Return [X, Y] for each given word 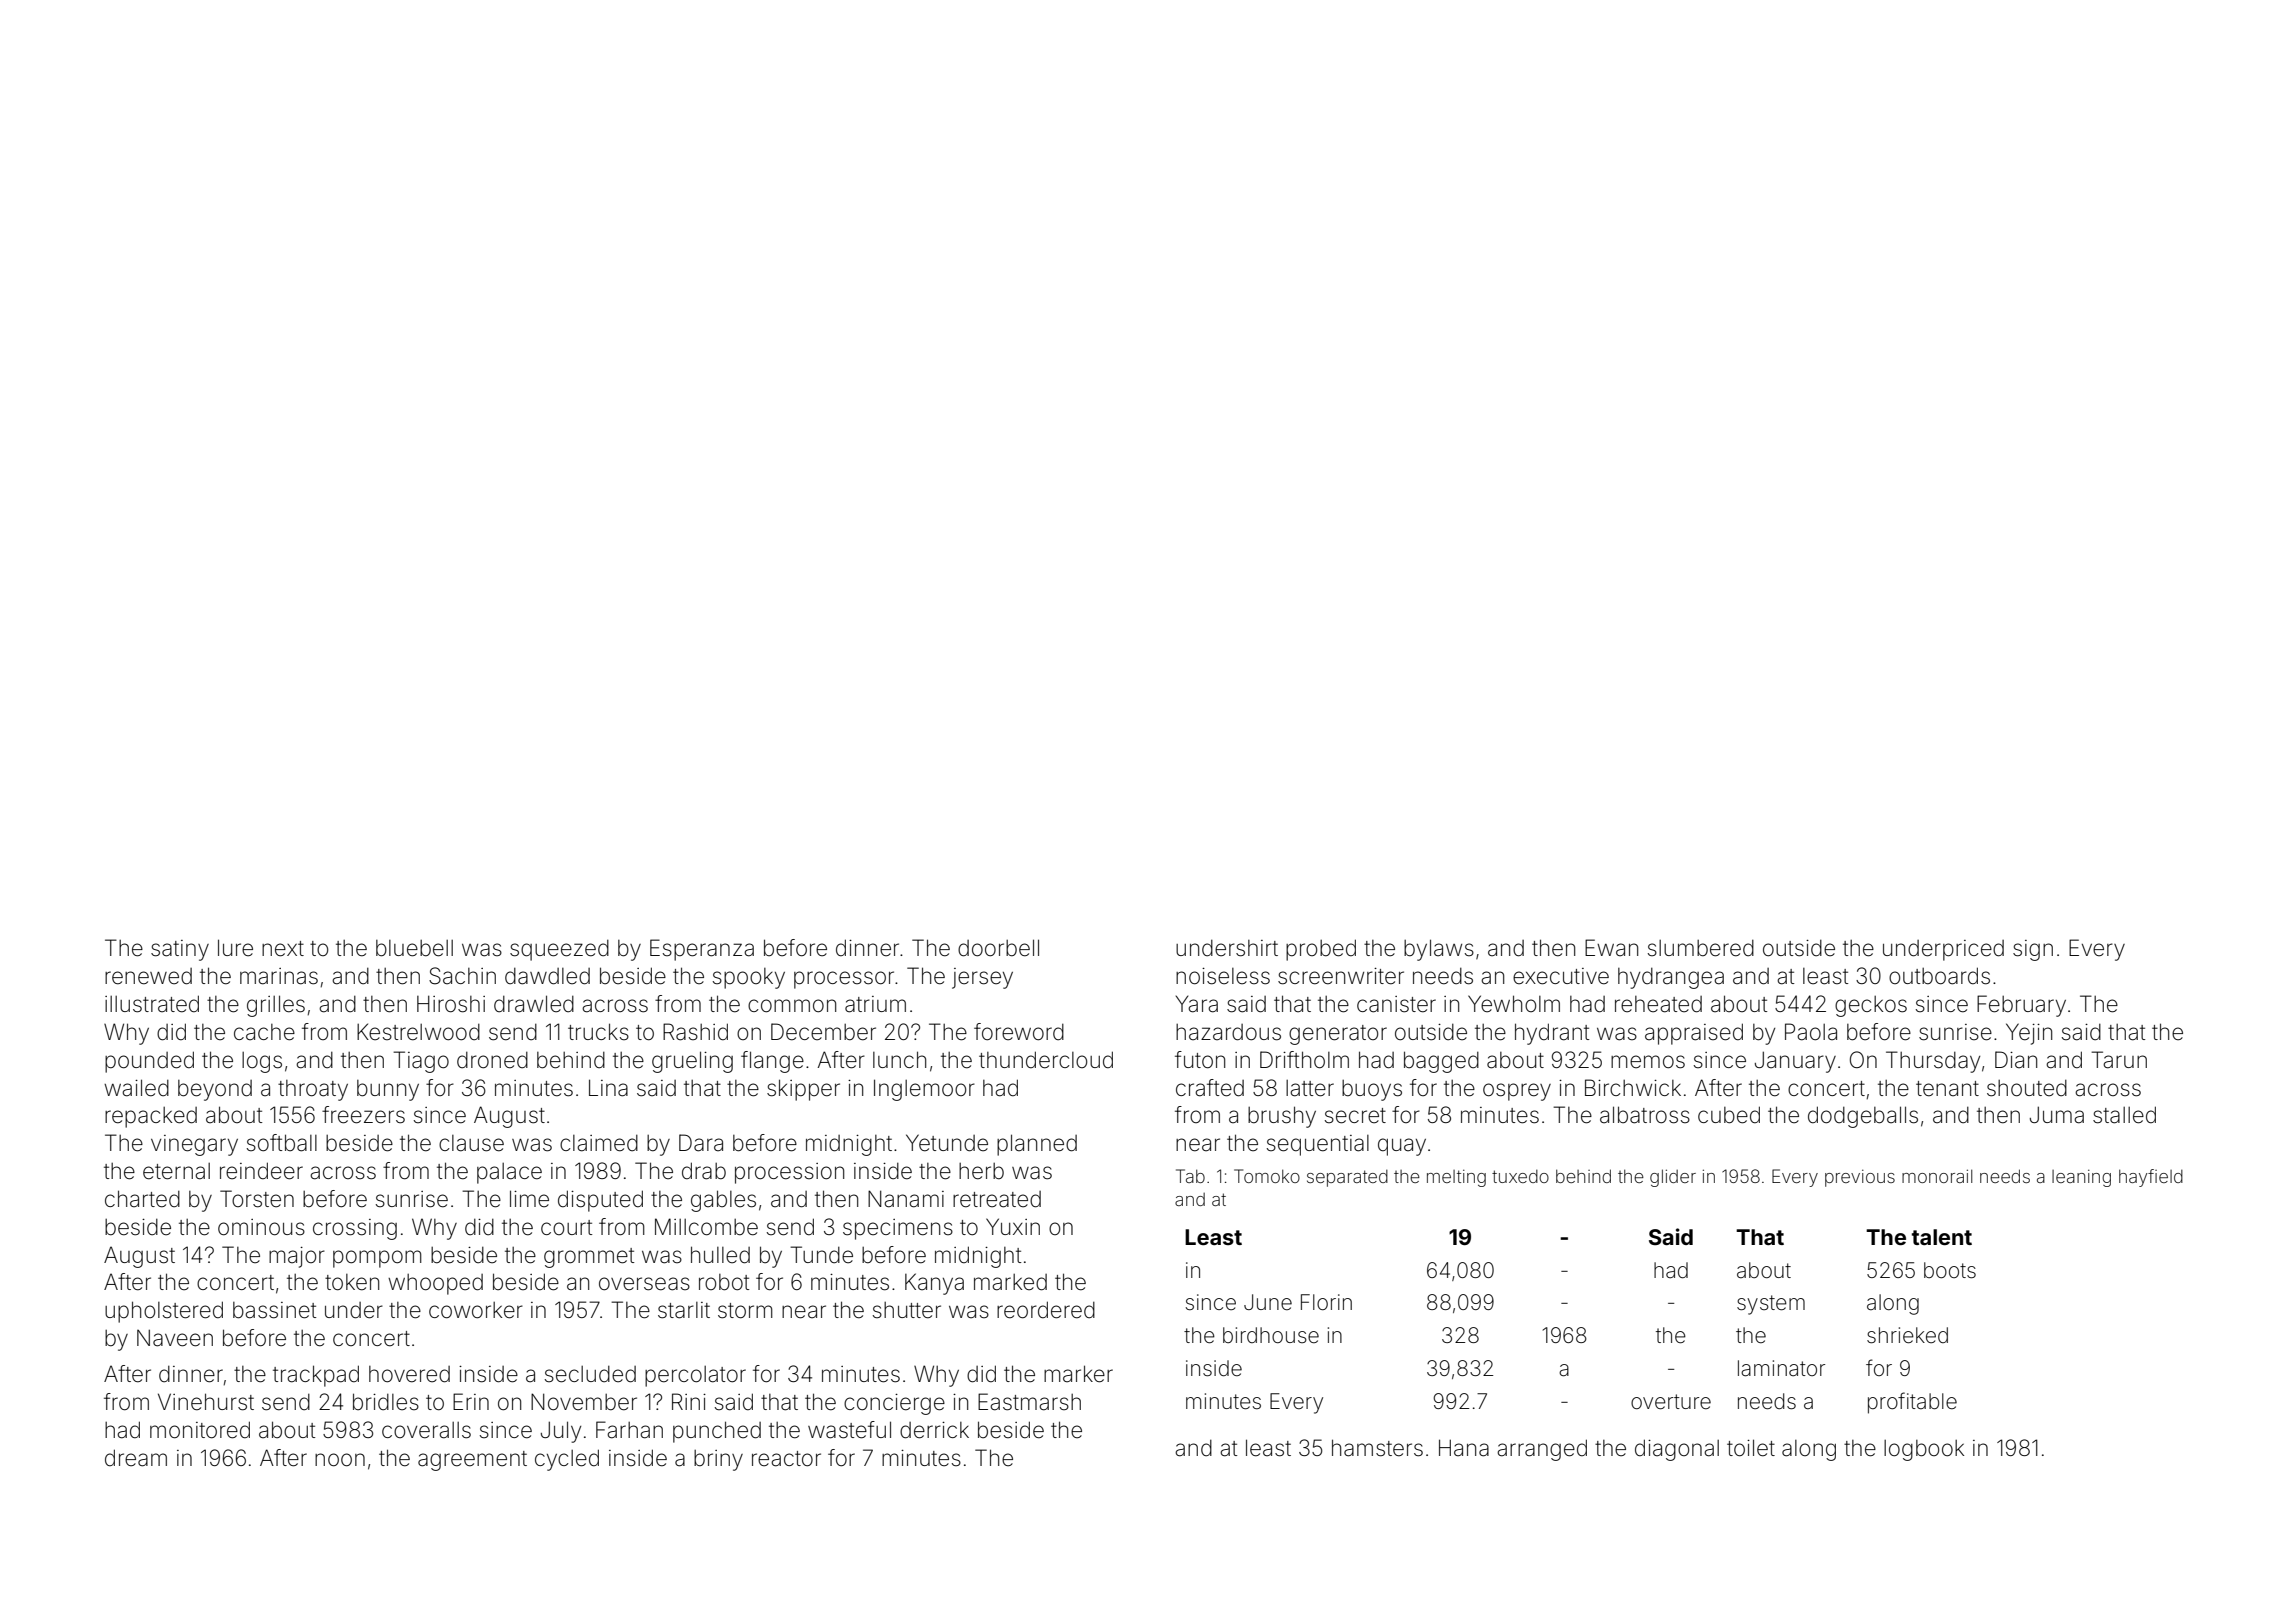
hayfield [2151, 1178]
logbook [1924, 1450]
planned [1037, 1145]
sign [2033, 950]
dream [136, 1458]
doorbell [998, 948]
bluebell [414, 948]
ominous [261, 1227]
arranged [1542, 1450]
